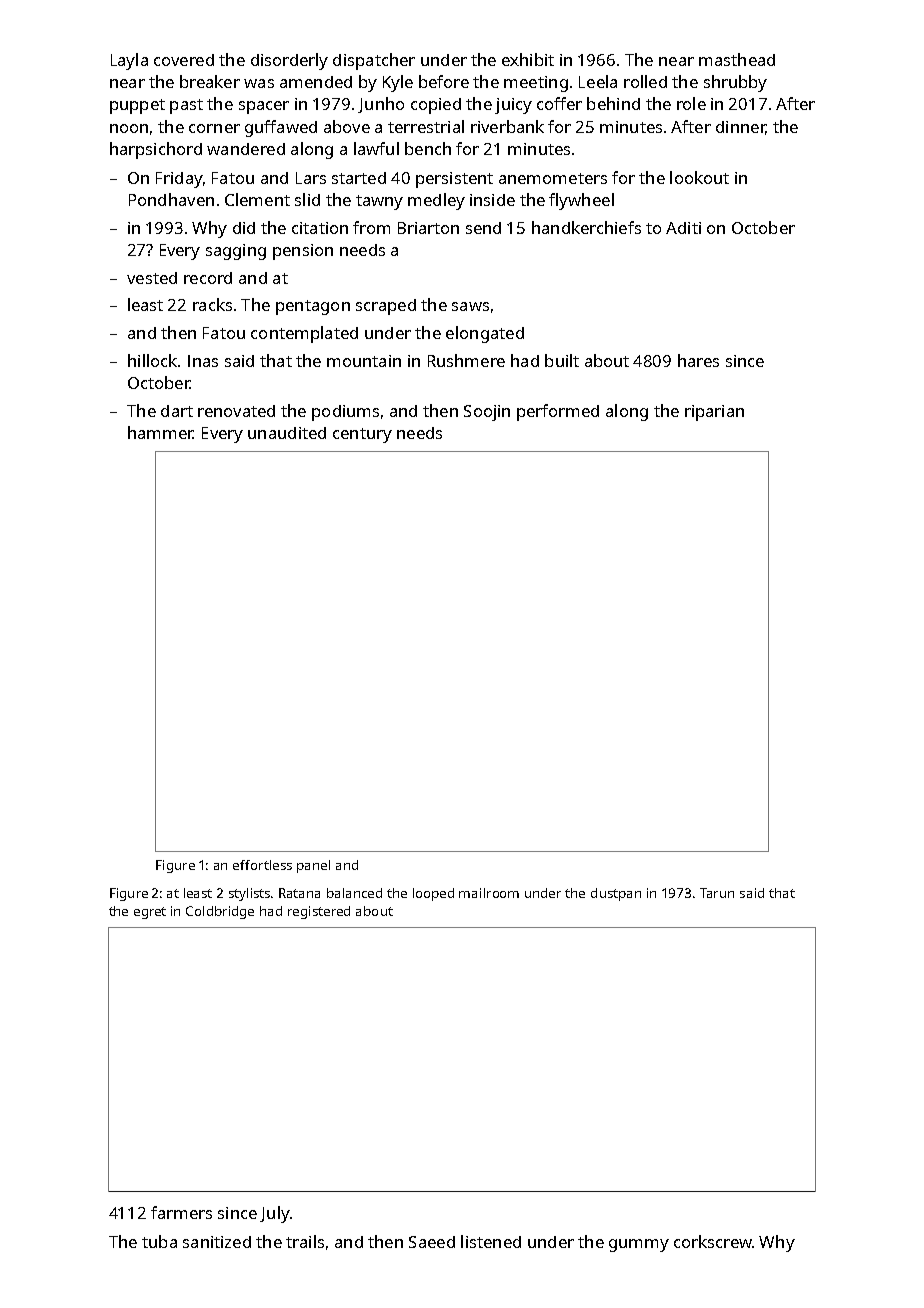  I want to click on Tarun, so click(717, 893).
